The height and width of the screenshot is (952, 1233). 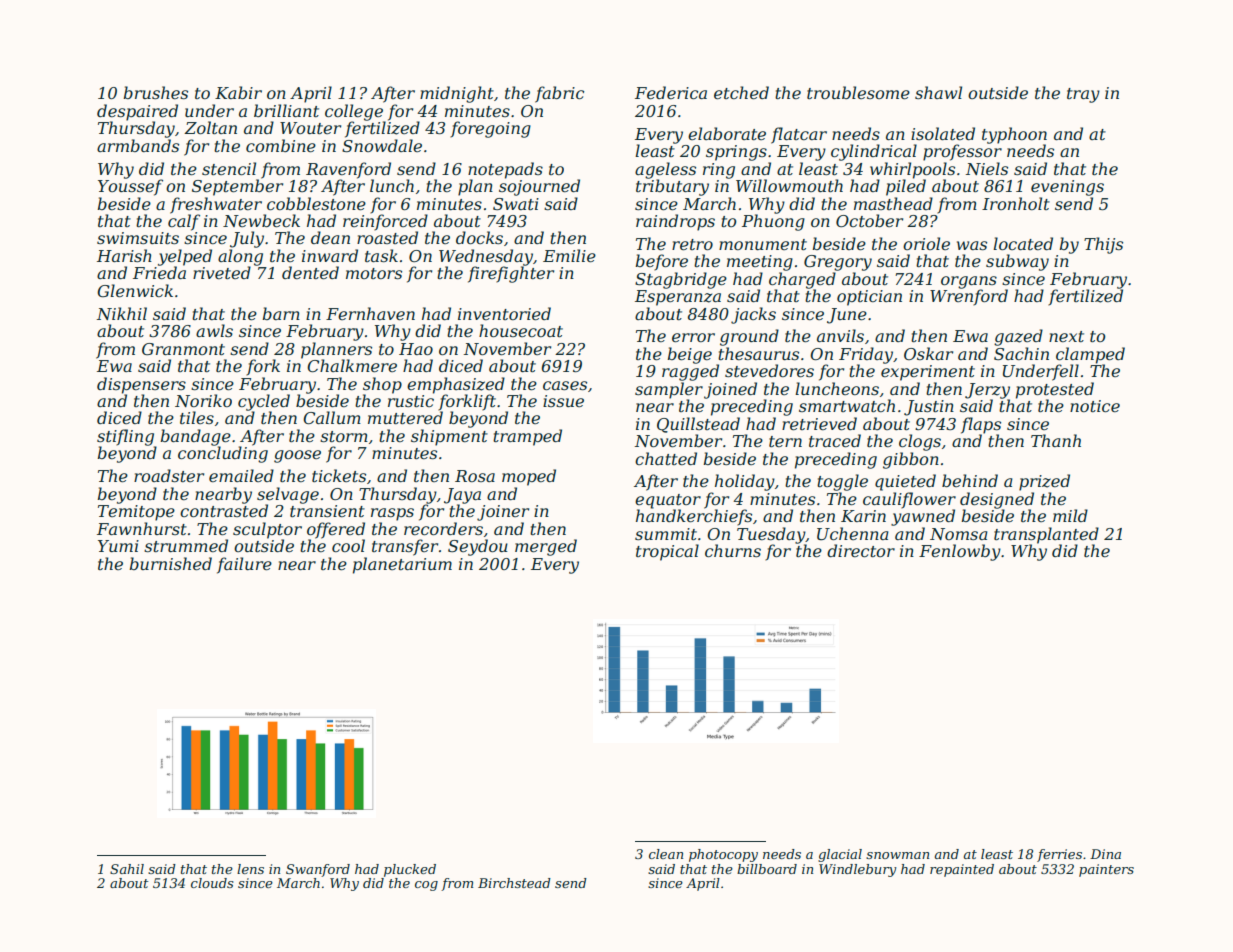 I want to click on Swanford, so click(x=318, y=870).
